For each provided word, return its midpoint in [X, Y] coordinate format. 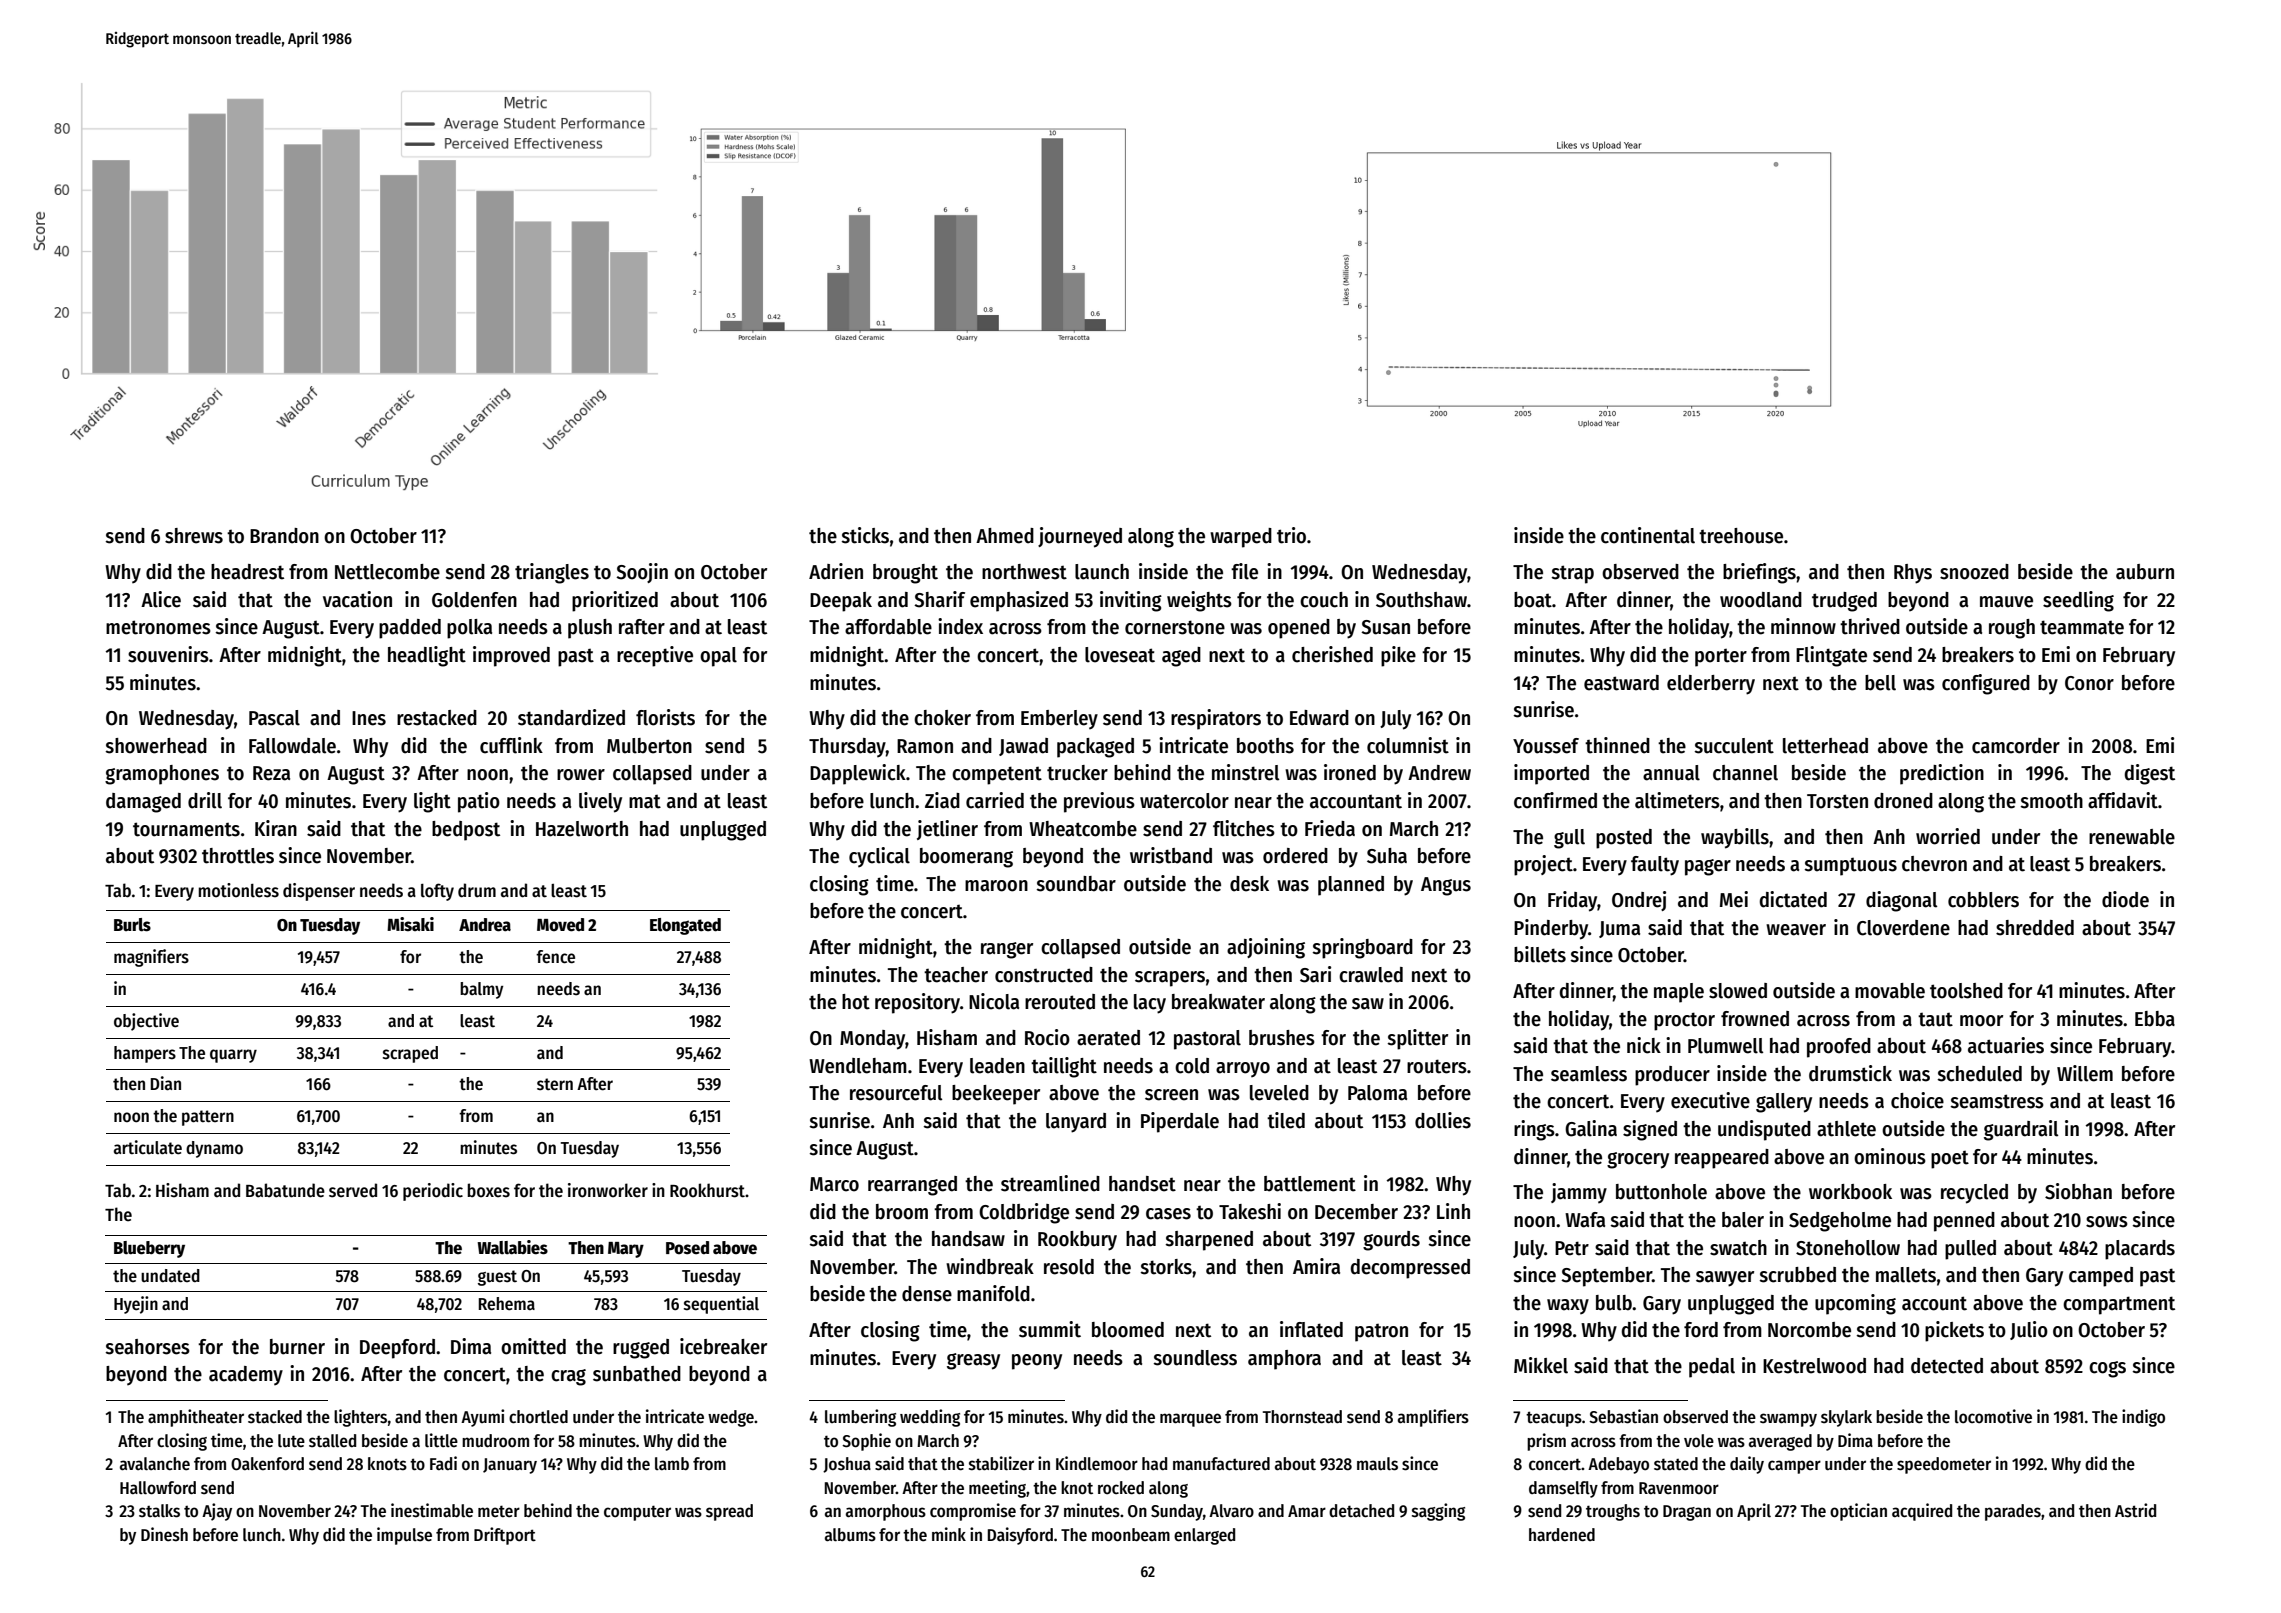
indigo [2143, 1418]
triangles [552, 573]
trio [1291, 535]
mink [949, 1534]
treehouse [1741, 536]
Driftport [505, 1536]
